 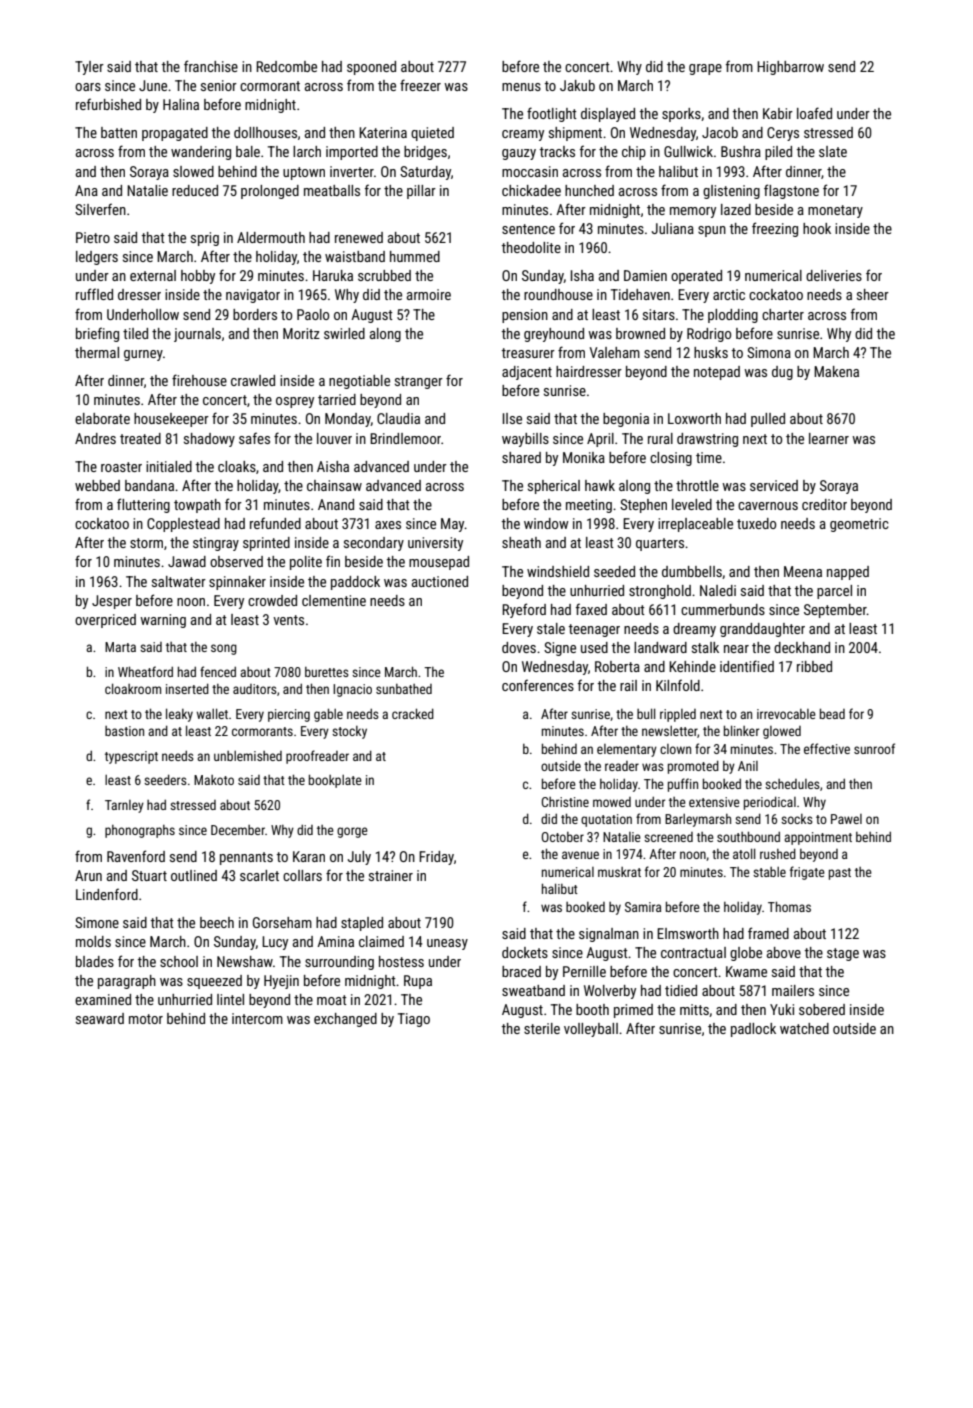 I want to click on imported, so click(x=352, y=153).
